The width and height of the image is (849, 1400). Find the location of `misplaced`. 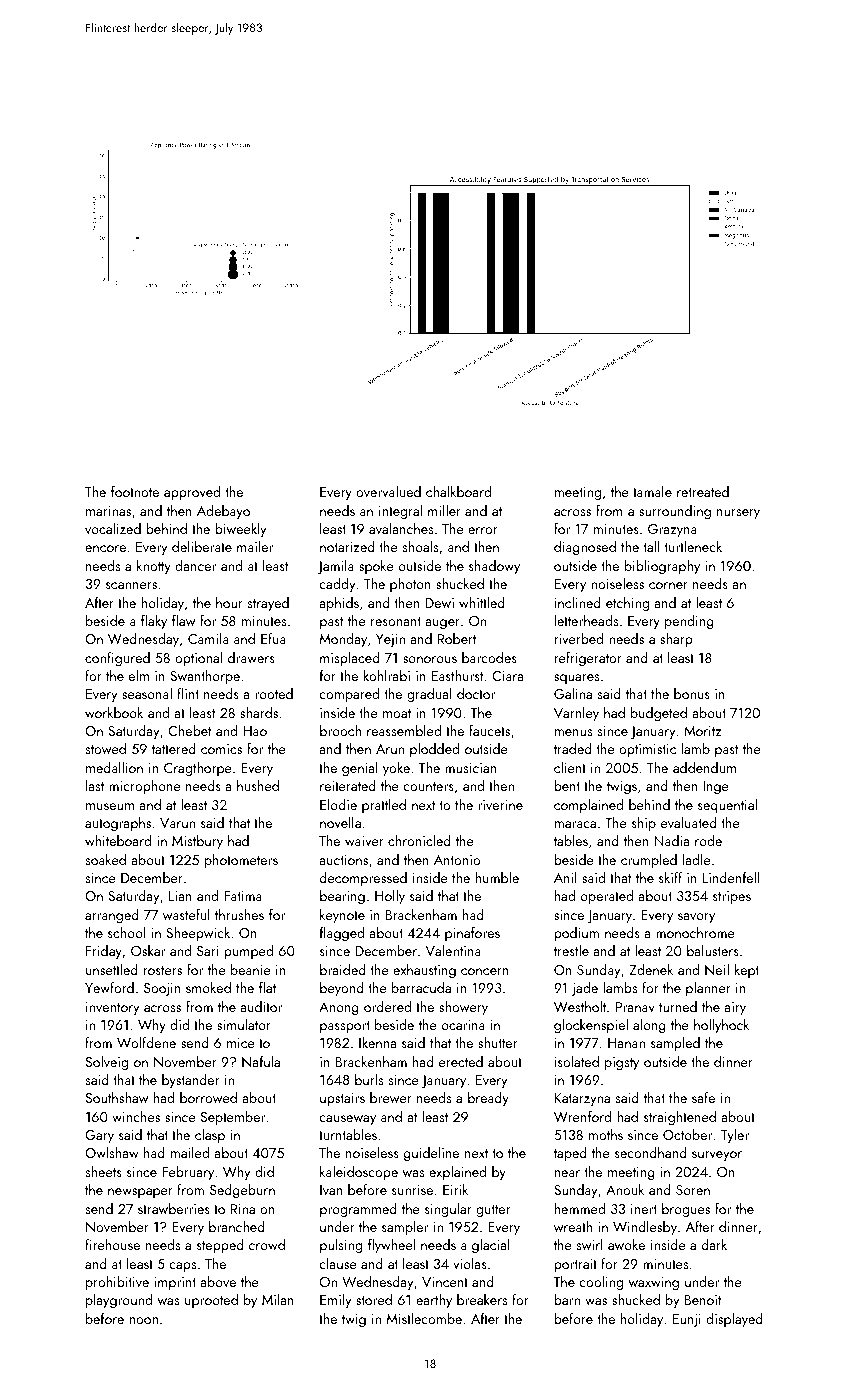

misplaced is located at coordinates (350, 659).
